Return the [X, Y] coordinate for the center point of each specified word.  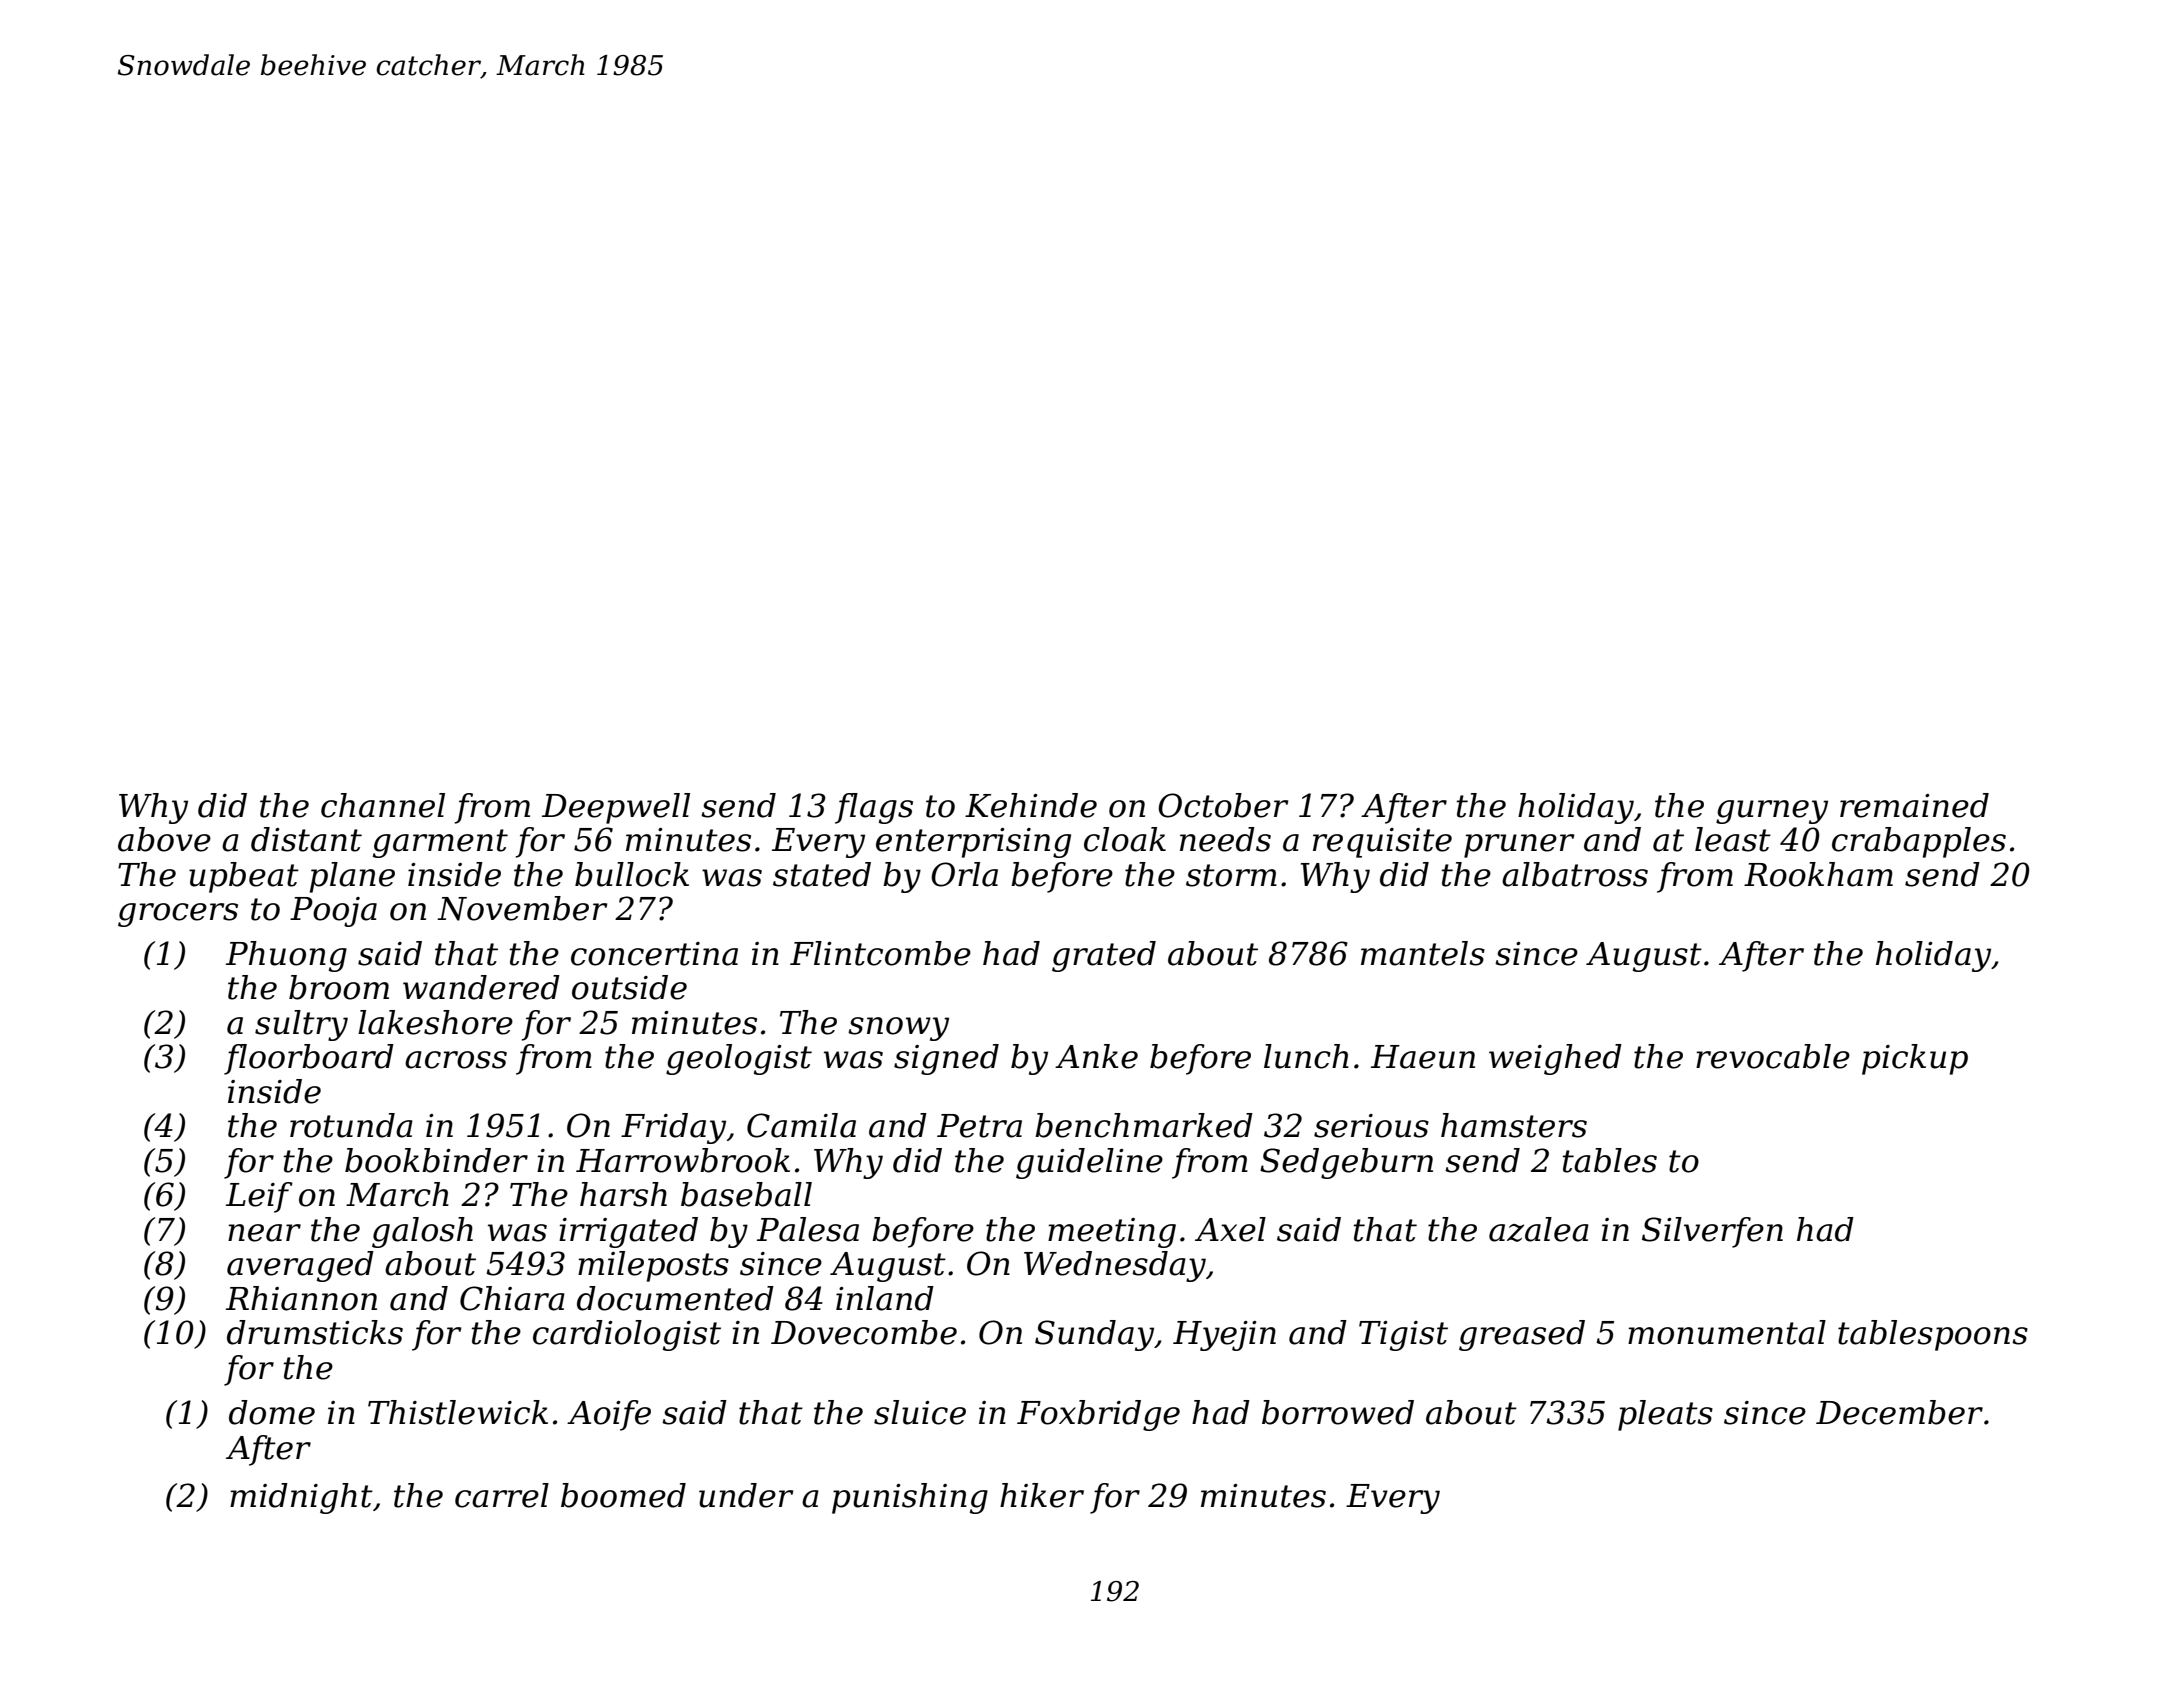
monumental [1727, 1332]
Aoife [609, 1415]
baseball [746, 1194]
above [164, 839]
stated [822, 874]
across [456, 1060]
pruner [1519, 846]
